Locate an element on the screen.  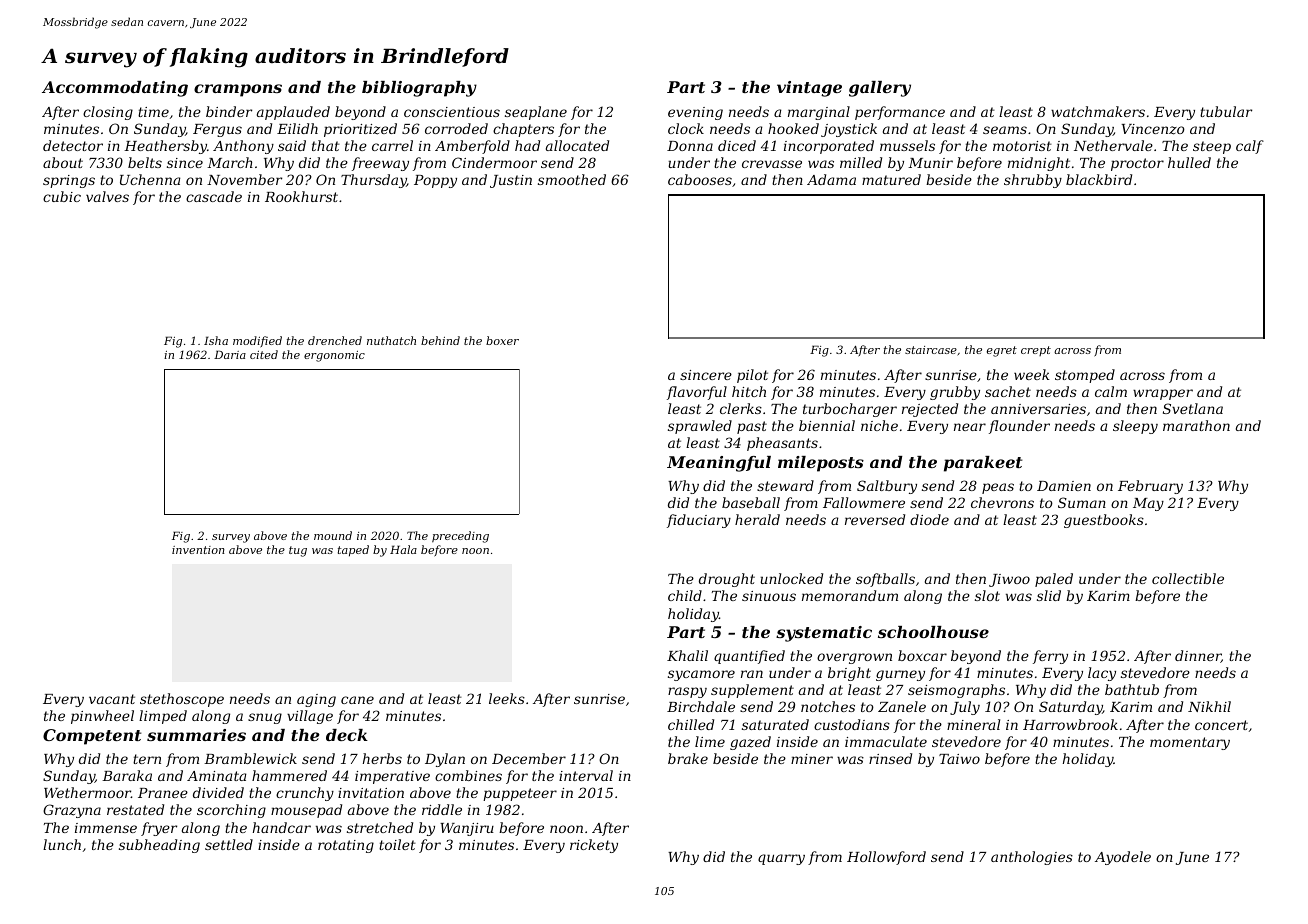
tubular is located at coordinates (1226, 111).
